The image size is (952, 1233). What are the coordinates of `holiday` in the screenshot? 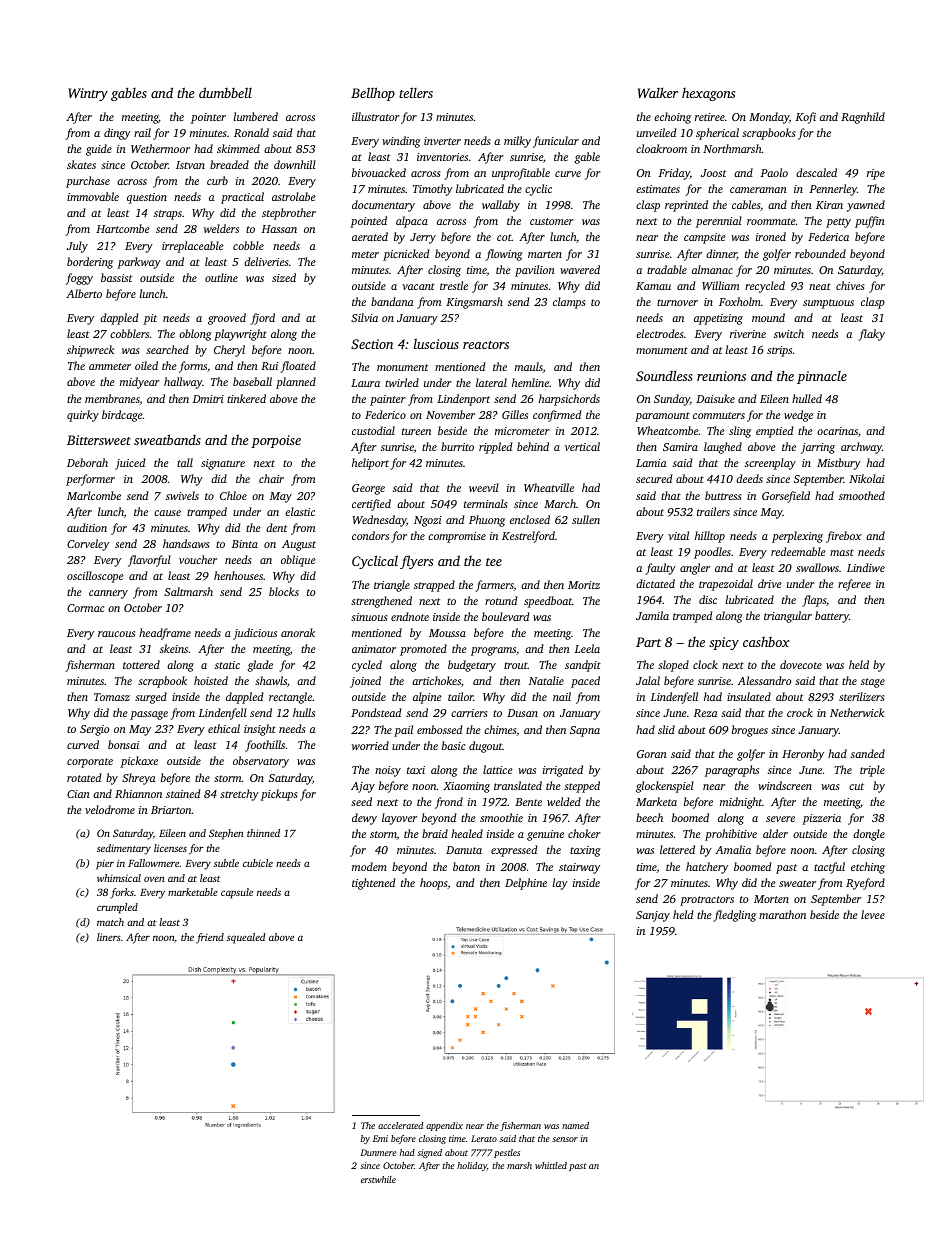 It's located at (472, 1166).
